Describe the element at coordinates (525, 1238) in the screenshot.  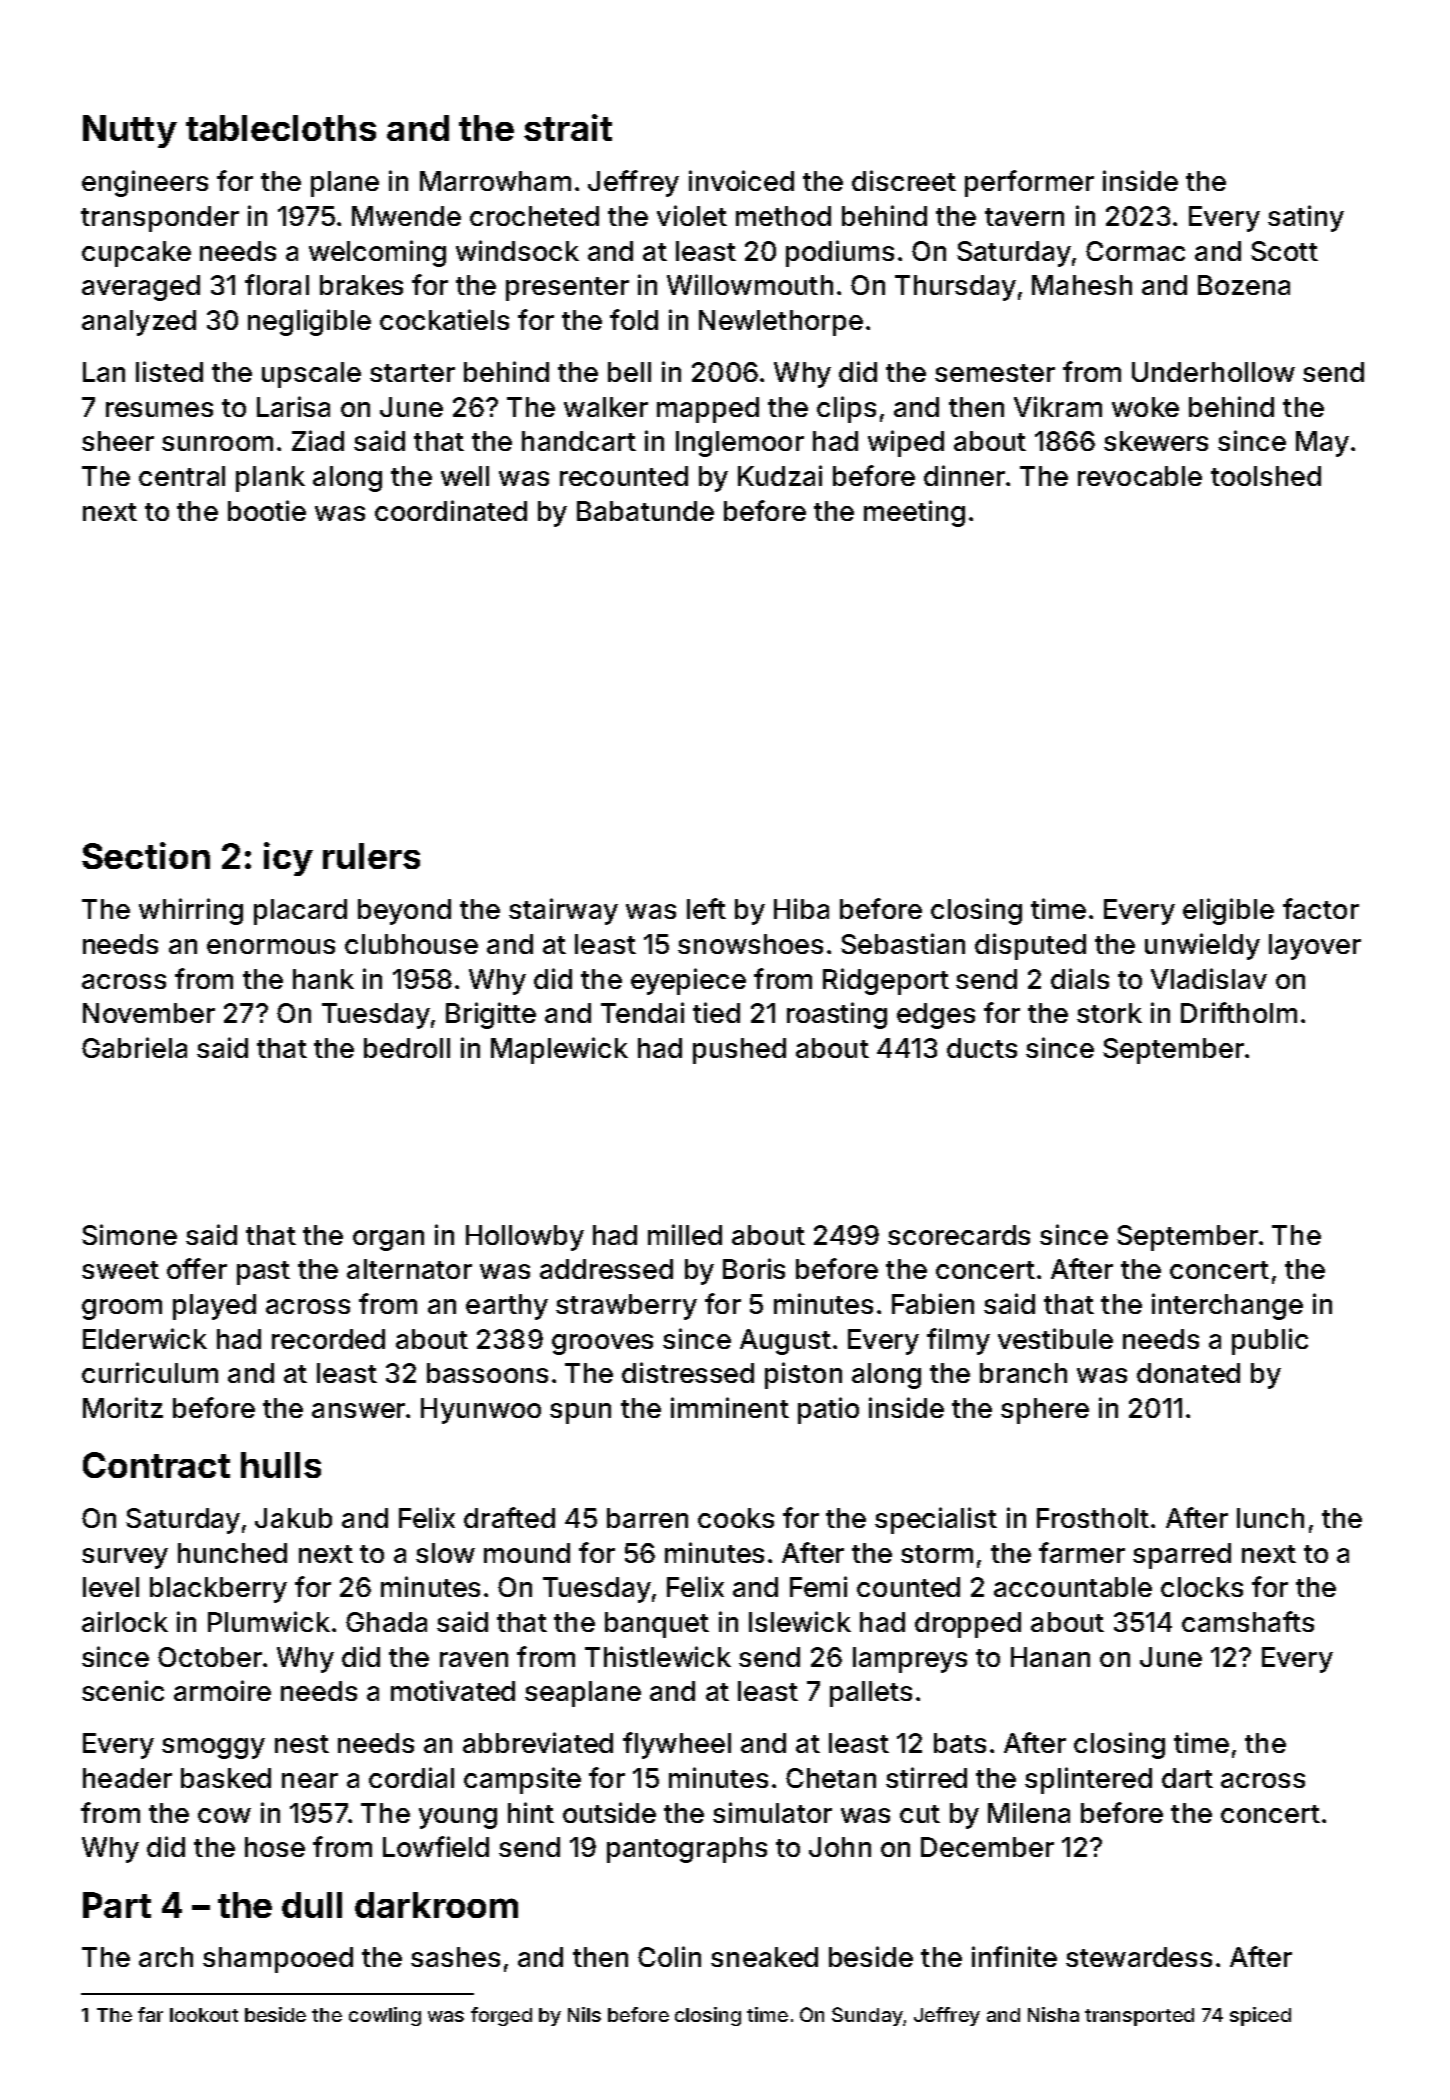
I see `Hollowby` at that location.
